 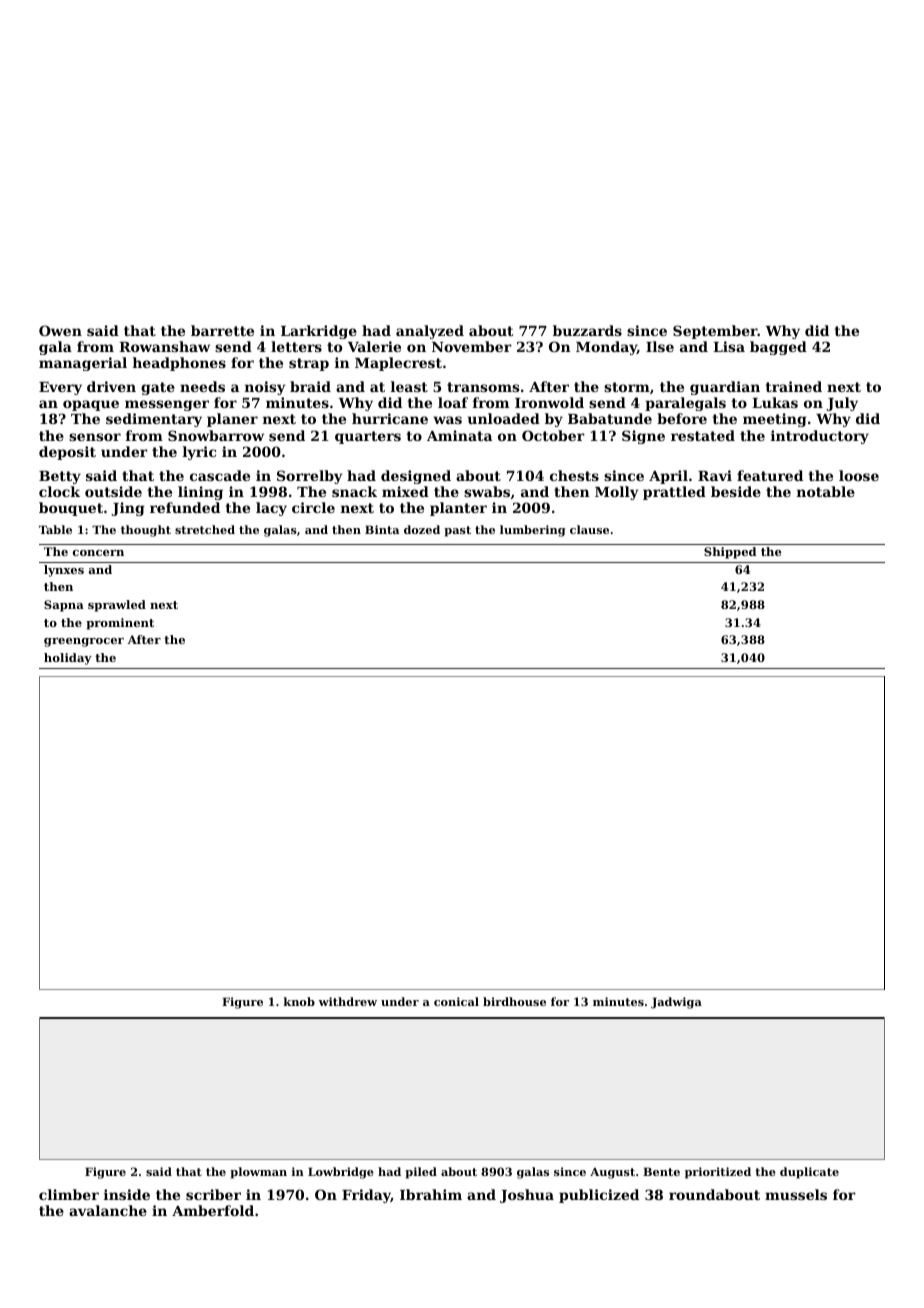 I want to click on Owen, so click(x=60, y=330).
